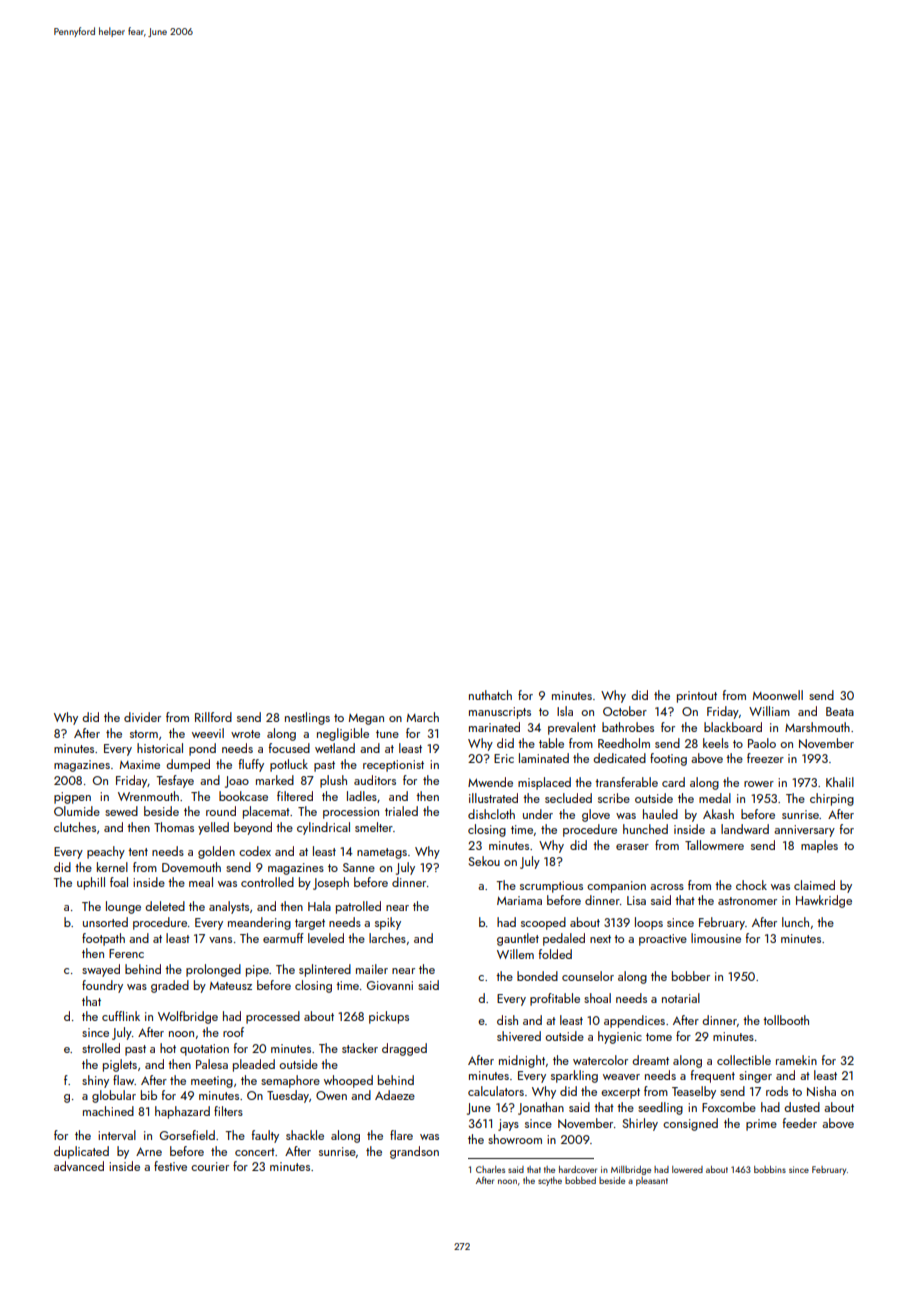 This image has height=1316, width=908. Describe the element at coordinates (759, 784) in the image. I see `rower` at that location.
